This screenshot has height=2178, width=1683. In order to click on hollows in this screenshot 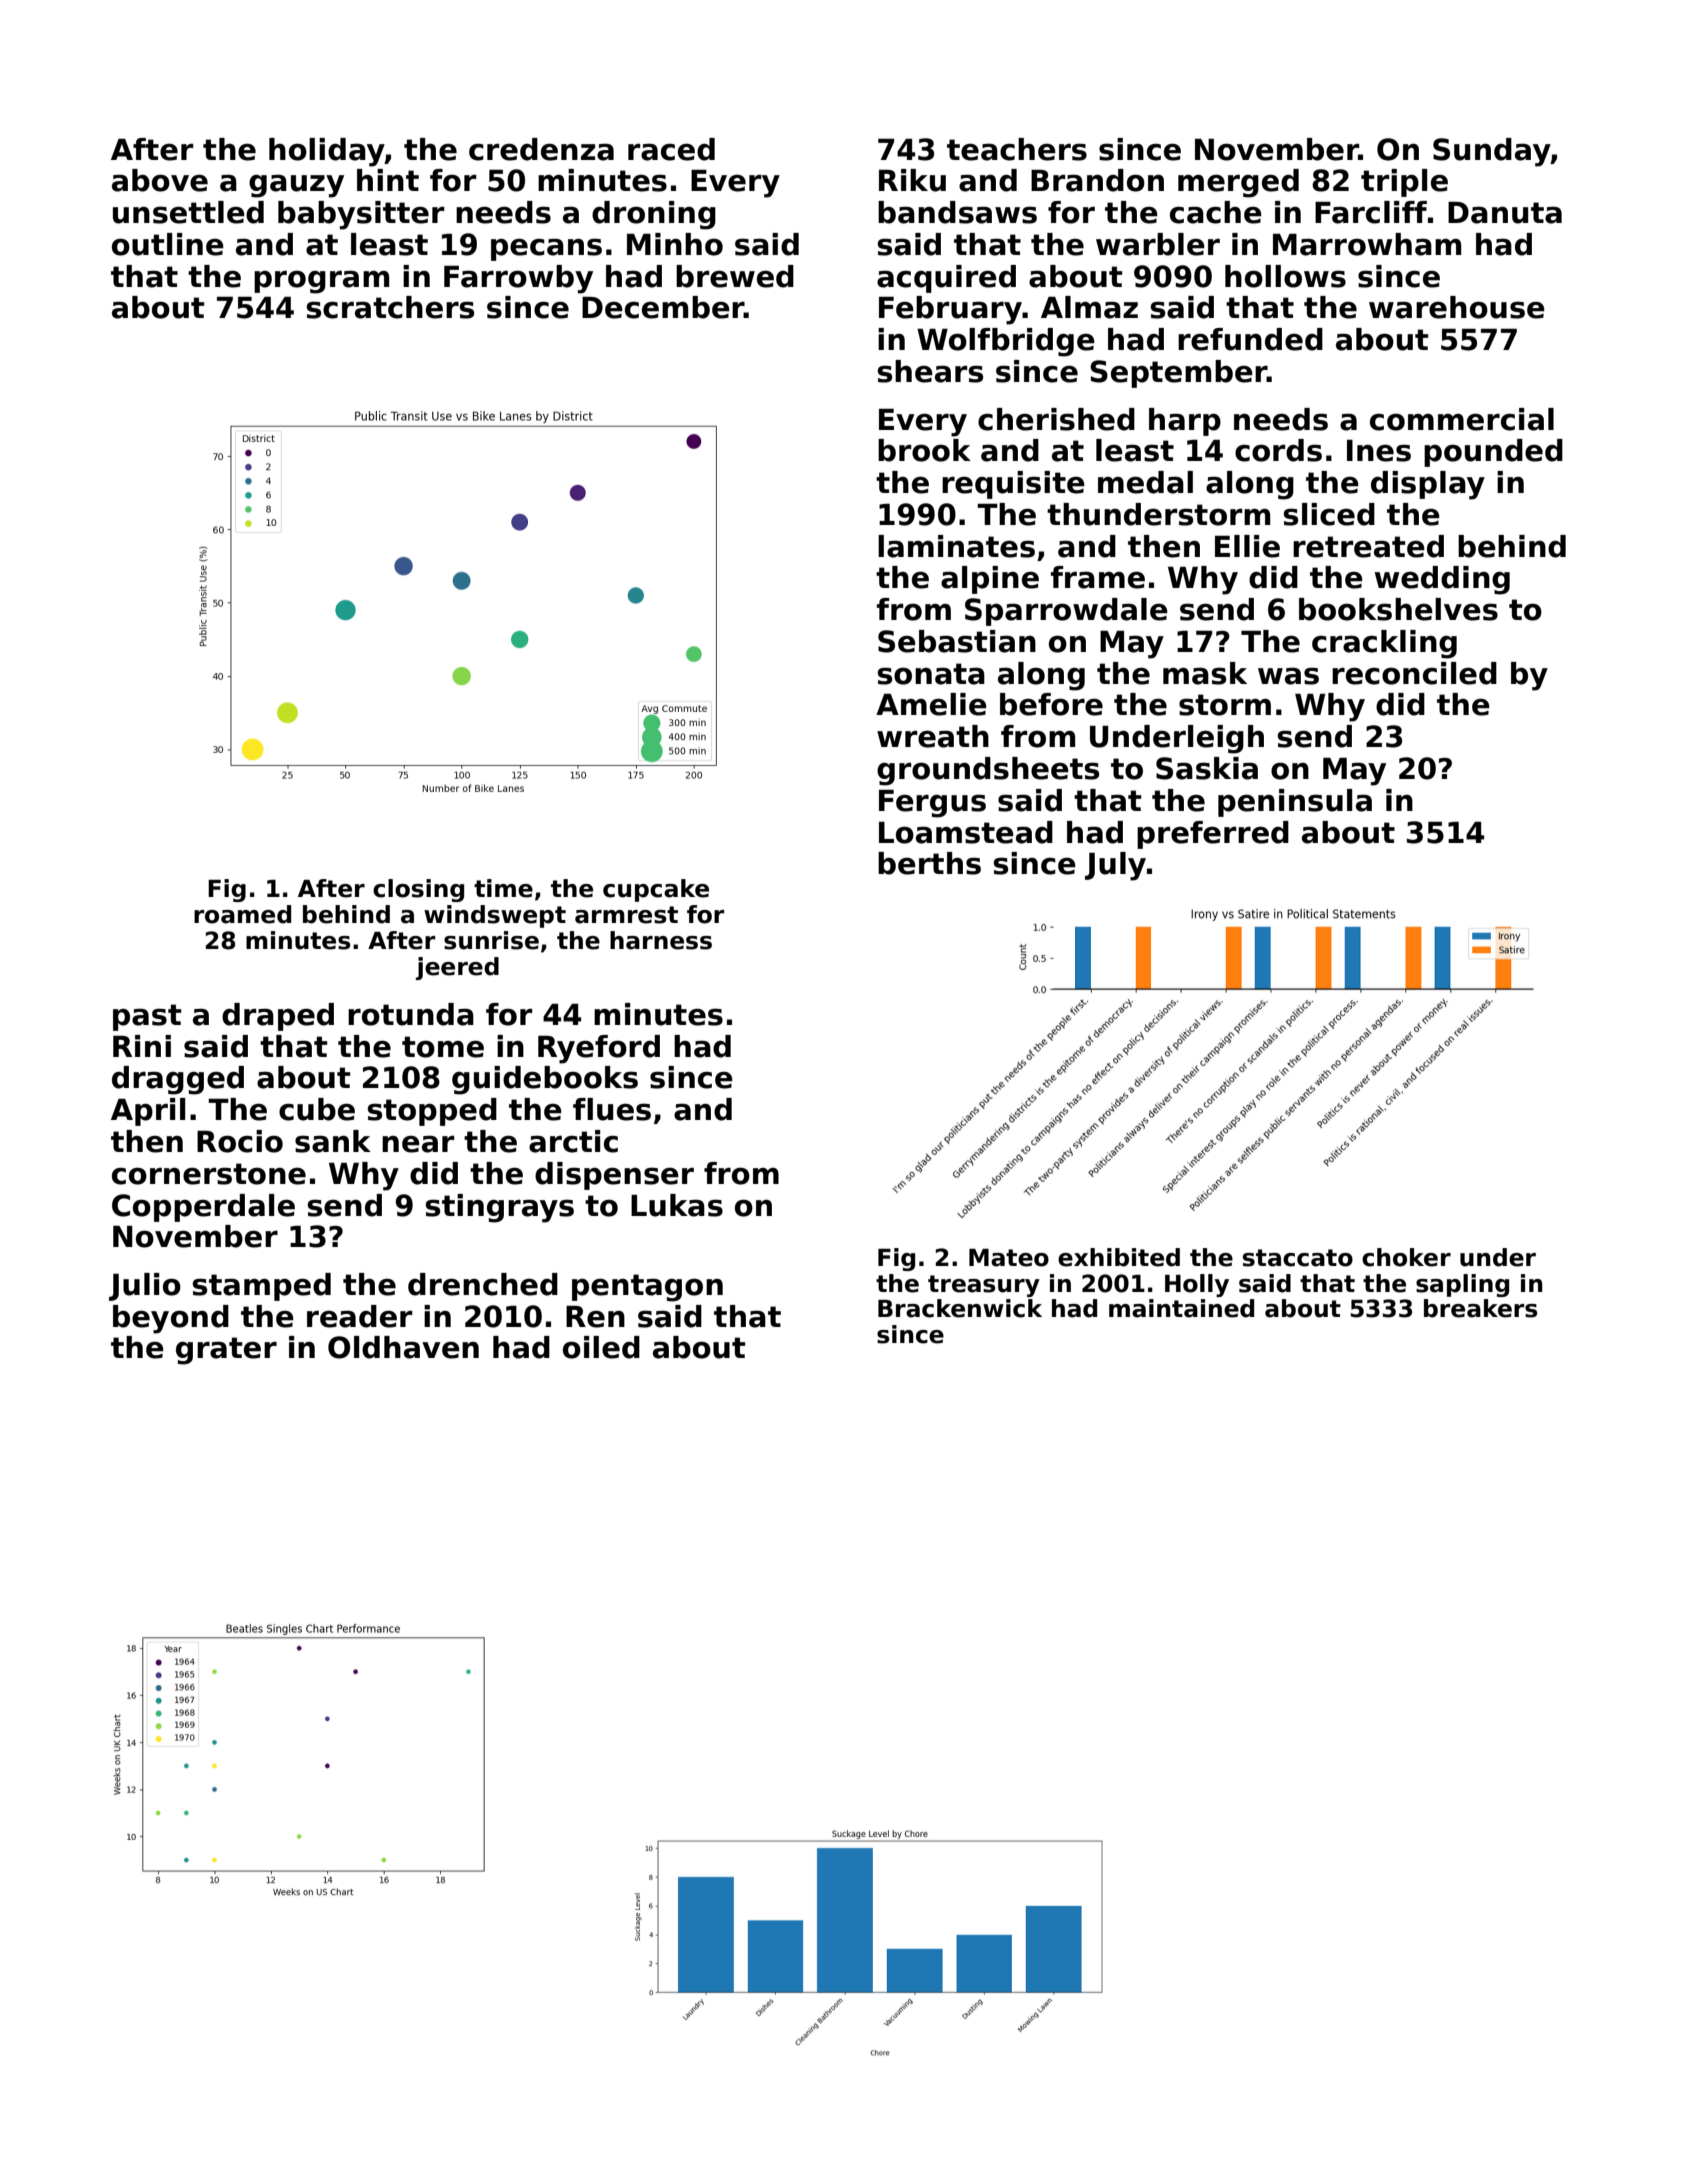, I will do `click(1285, 276)`.
